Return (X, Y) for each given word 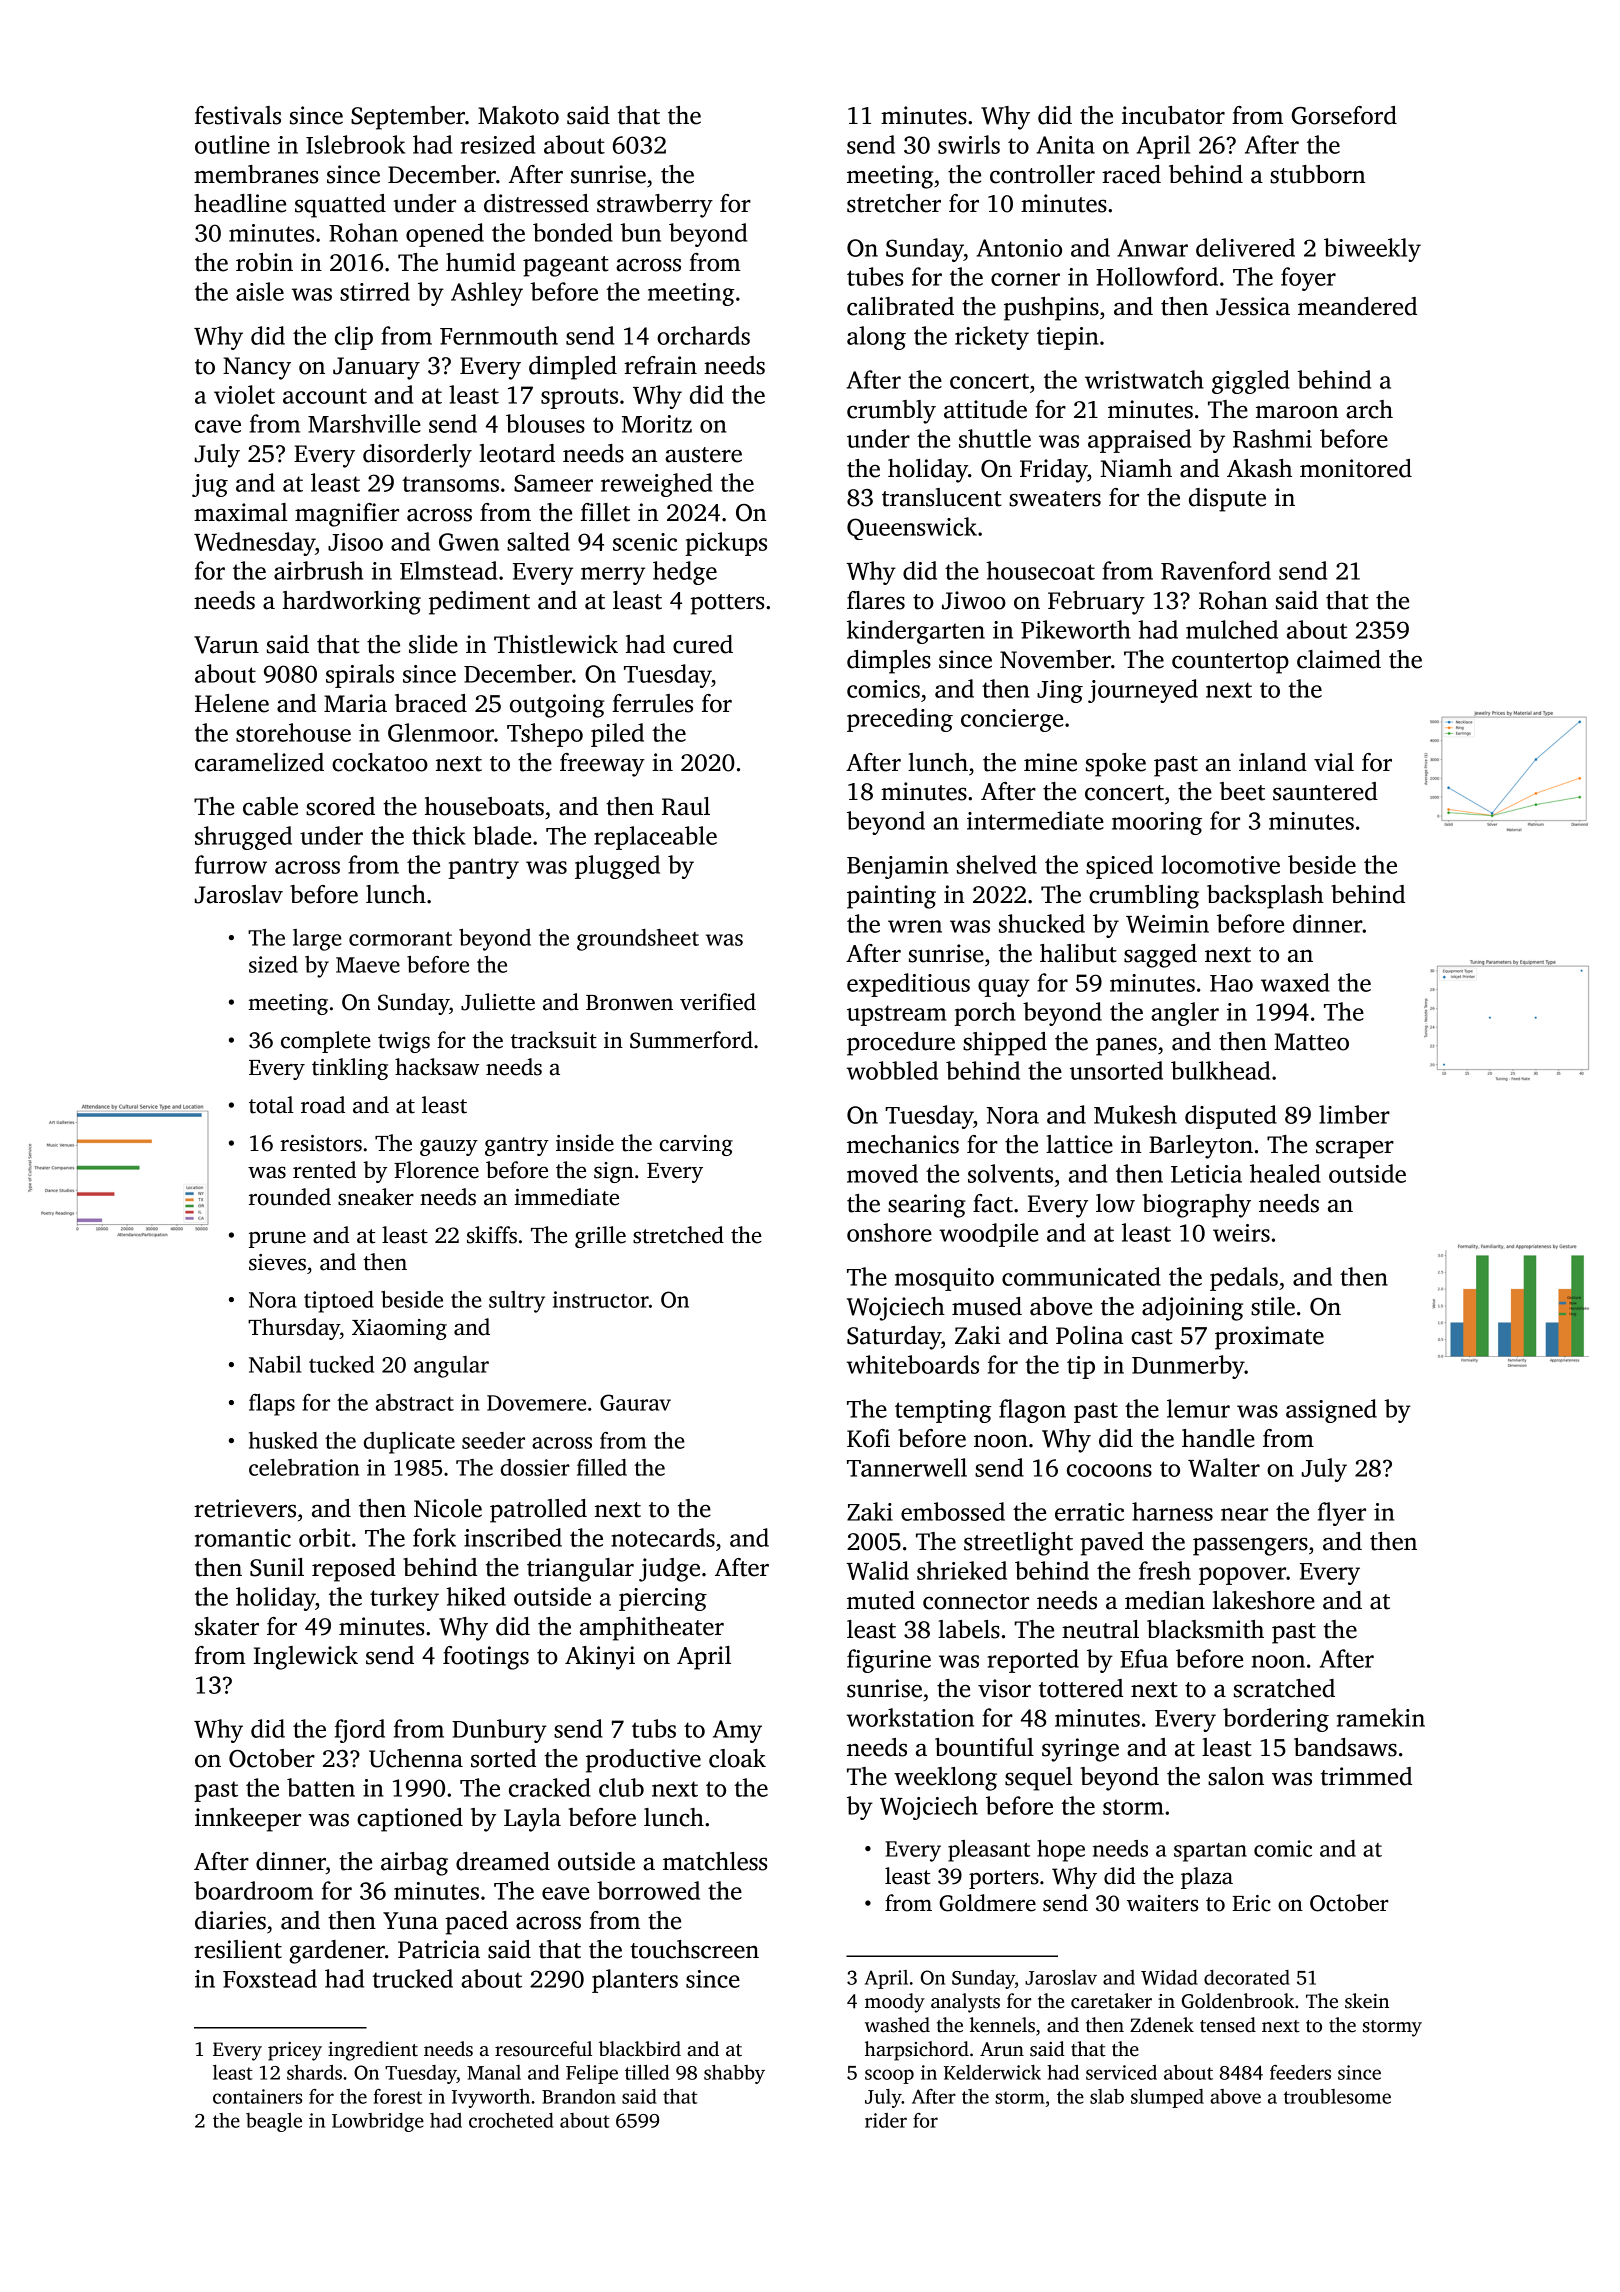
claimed (1339, 659)
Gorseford (1344, 115)
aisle (260, 291)
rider (886, 2120)
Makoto (518, 115)
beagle (274, 2122)
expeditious (908, 985)
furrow (231, 864)
